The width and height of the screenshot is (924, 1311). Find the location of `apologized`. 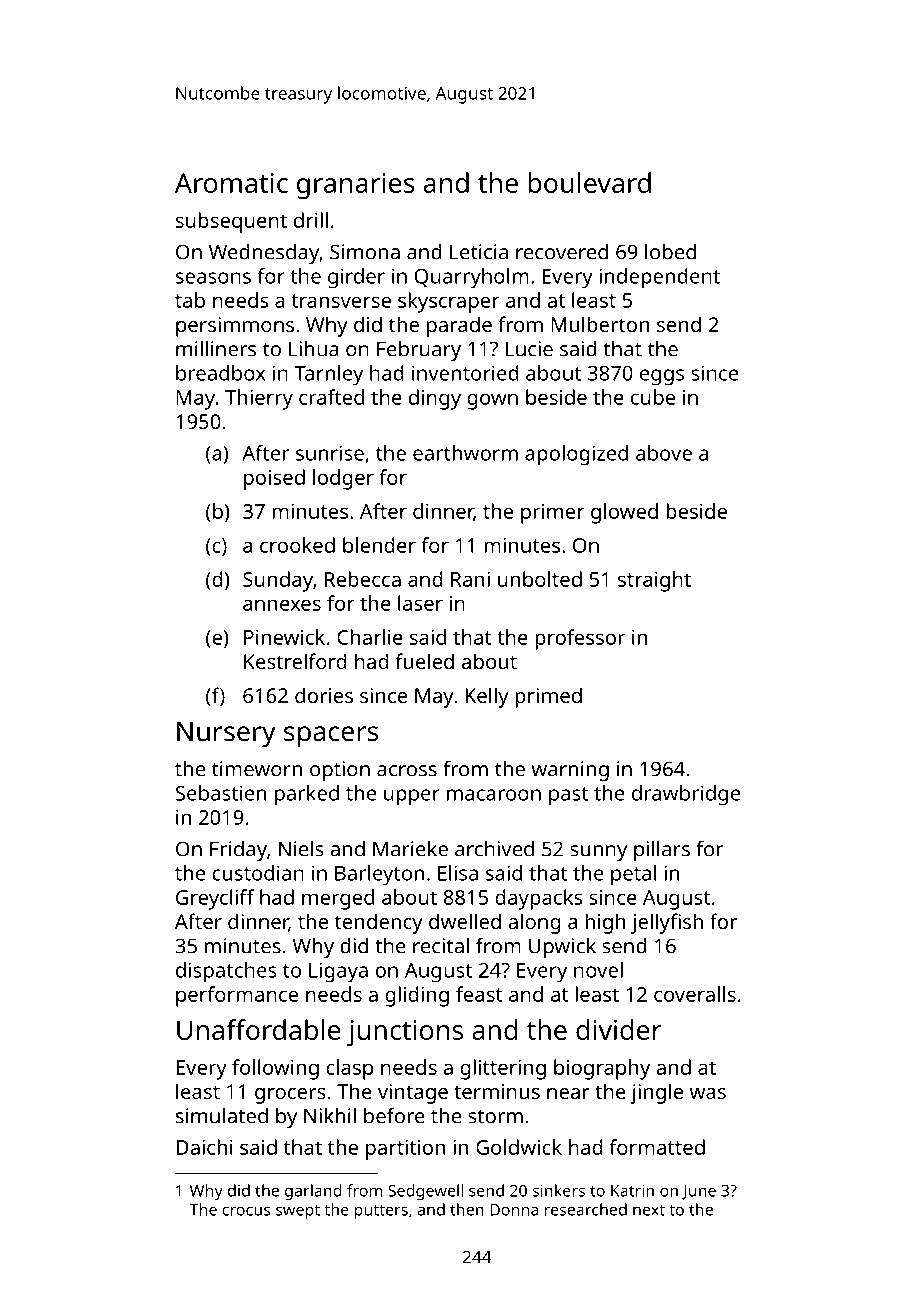

apologized is located at coordinates (576, 455).
